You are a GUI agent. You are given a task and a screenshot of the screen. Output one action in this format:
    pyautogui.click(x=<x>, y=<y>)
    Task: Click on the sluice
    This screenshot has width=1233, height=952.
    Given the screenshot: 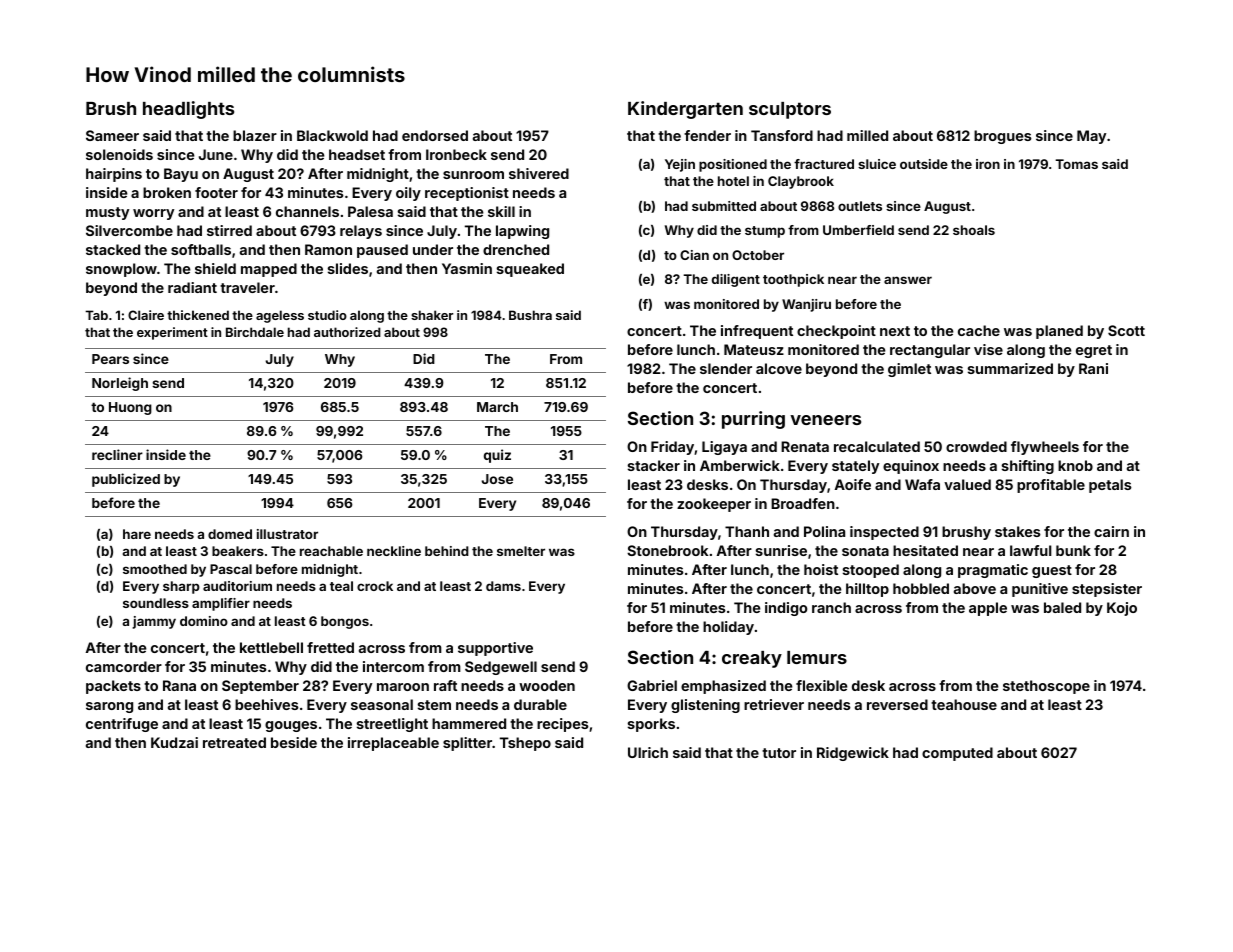 What is the action you would take?
    pyautogui.click(x=877, y=164)
